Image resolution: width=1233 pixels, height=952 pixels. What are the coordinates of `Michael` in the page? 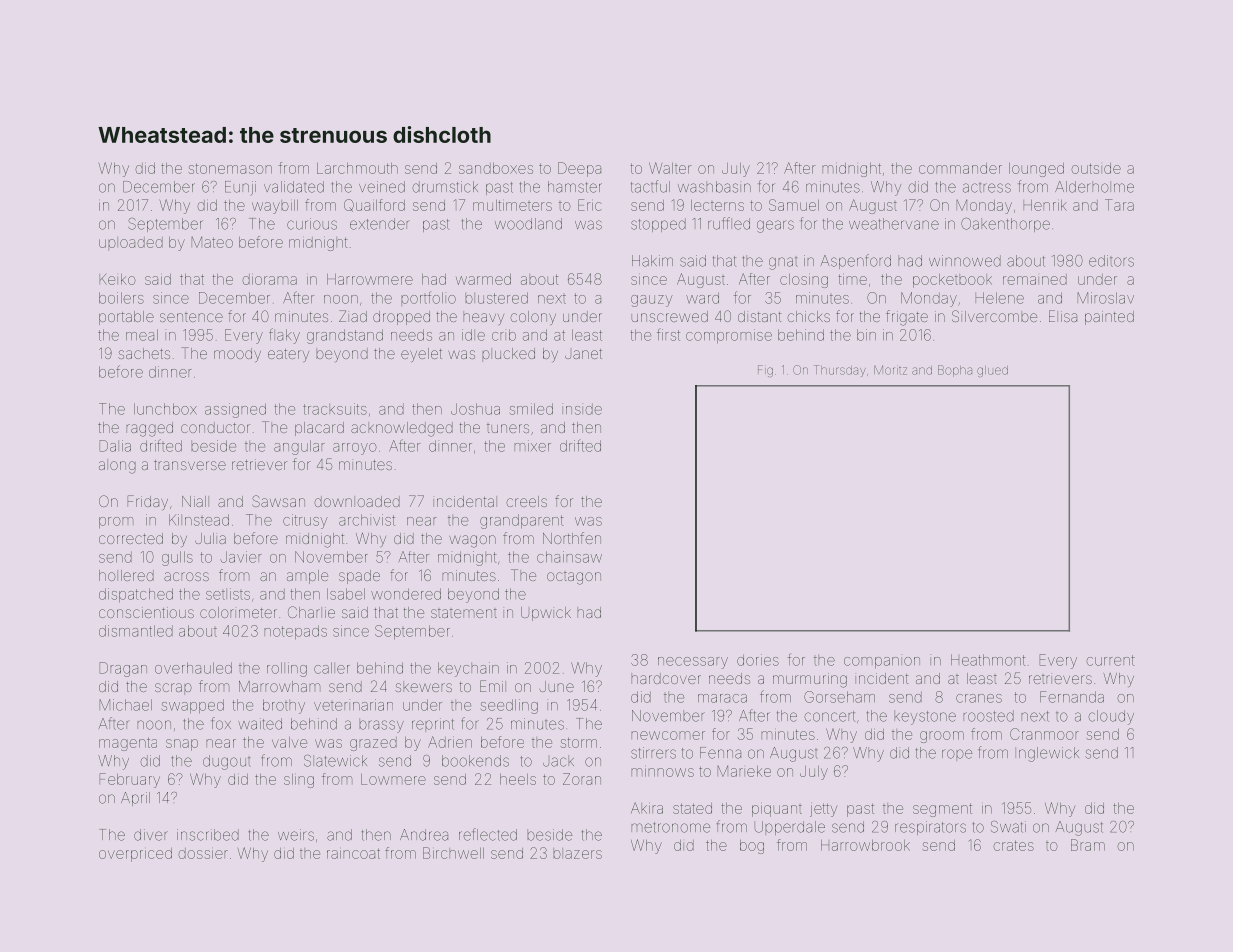 It's located at (126, 705).
